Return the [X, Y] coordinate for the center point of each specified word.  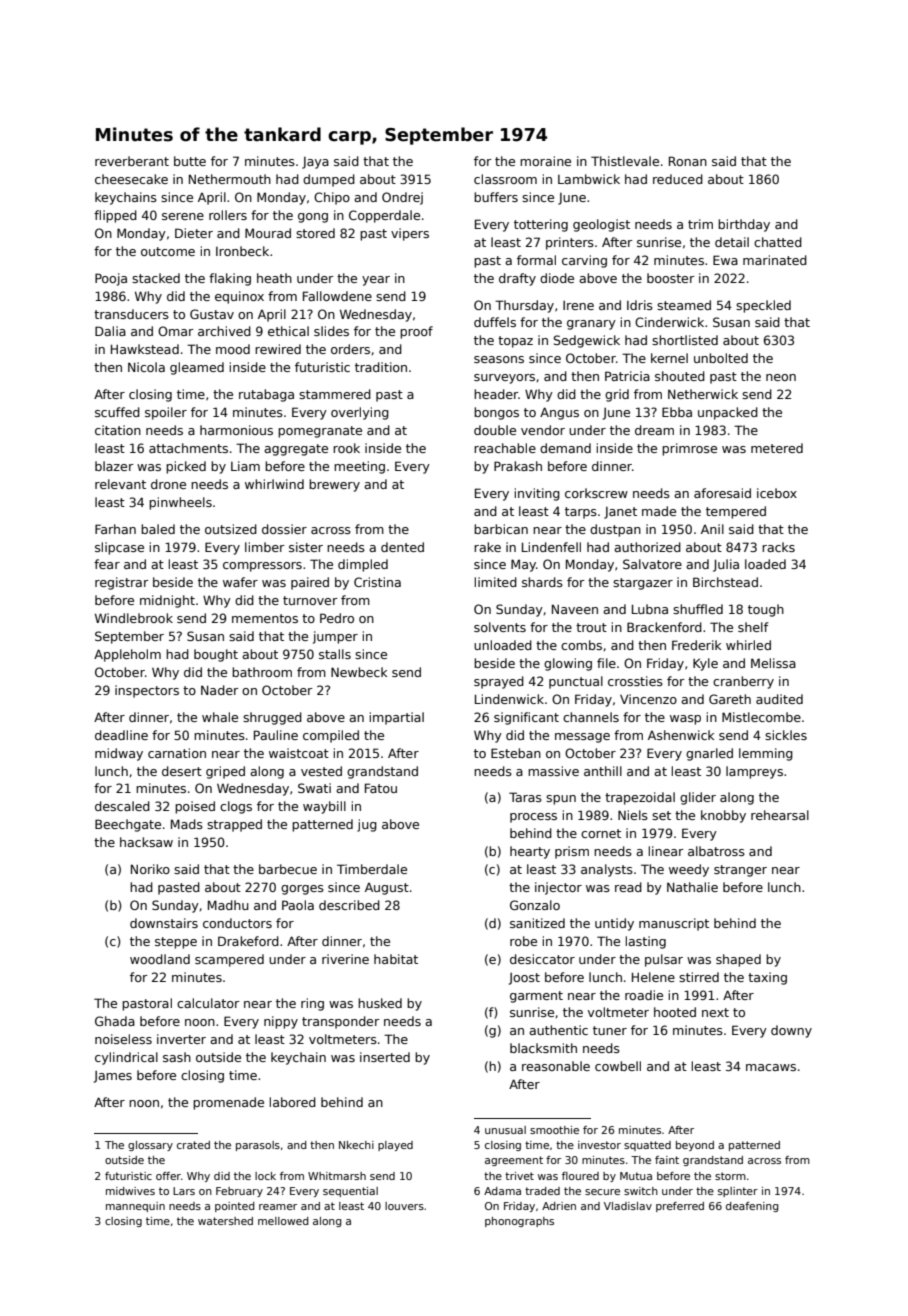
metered [777, 448]
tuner [610, 1030]
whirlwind [274, 484]
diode [557, 278]
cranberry [743, 682]
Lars [184, 1191]
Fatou [381, 788]
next [715, 1012]
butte [190, 161]
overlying [360, 413]
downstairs [164, 923]
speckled [763, 306]
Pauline [276, 735]
